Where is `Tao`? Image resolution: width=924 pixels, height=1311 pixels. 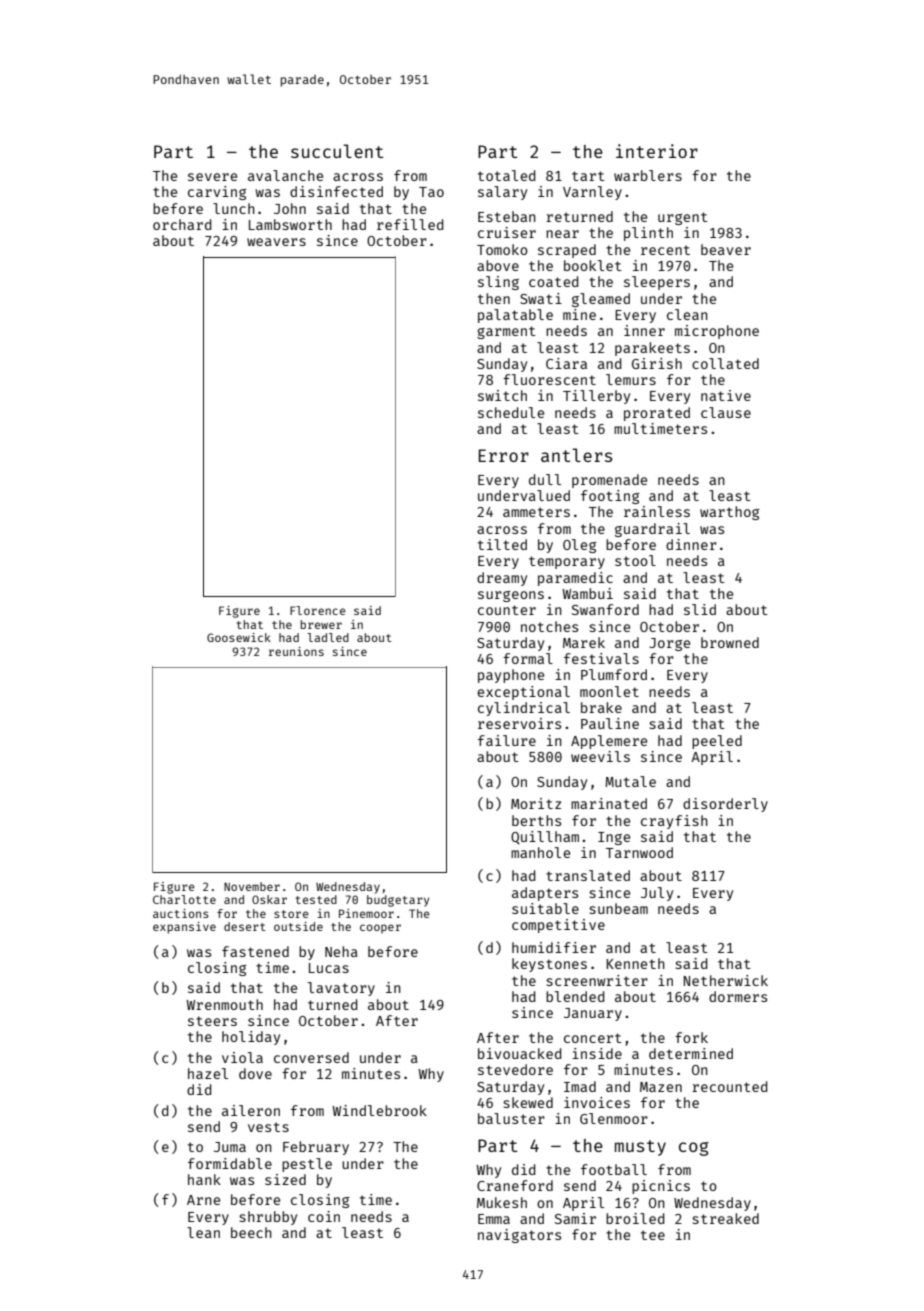 Tao is located at coordinates (431, 192).
